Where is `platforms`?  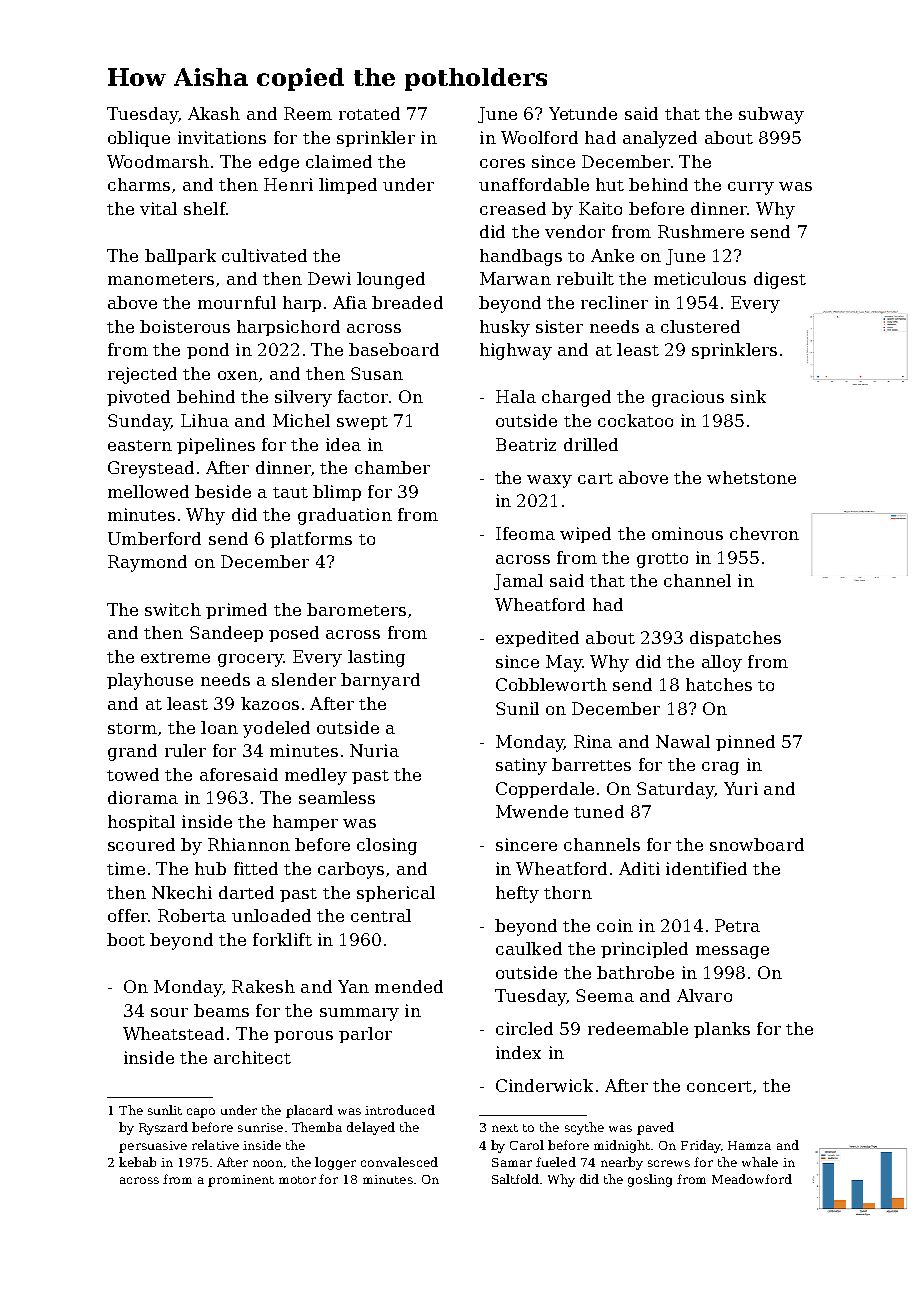 platforms is located at coordinates (311, 540).
